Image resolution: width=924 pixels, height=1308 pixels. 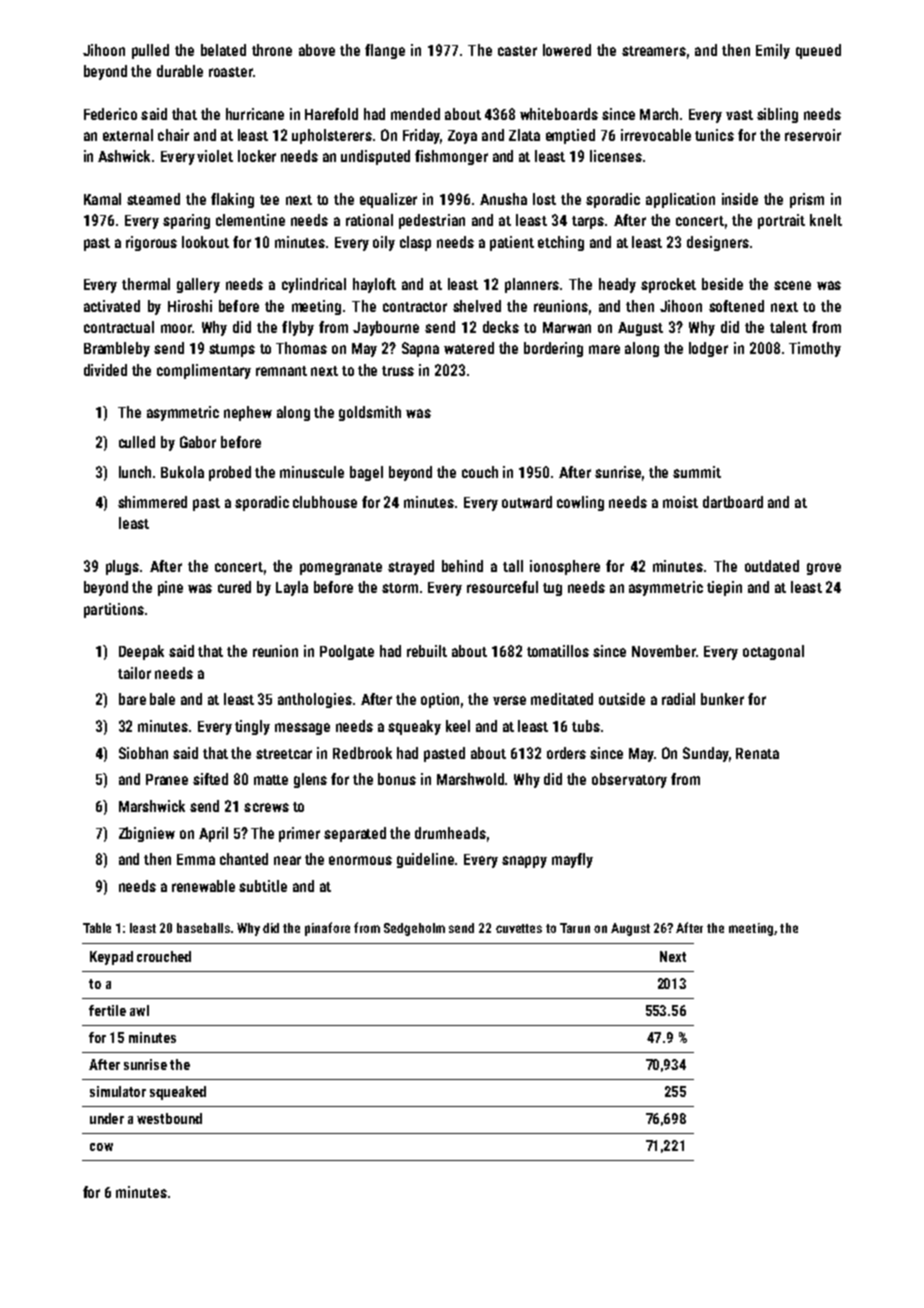 What do you see at coordinates (740, 199) in the page?
I see `inside` at bounding box center [740, 199].
